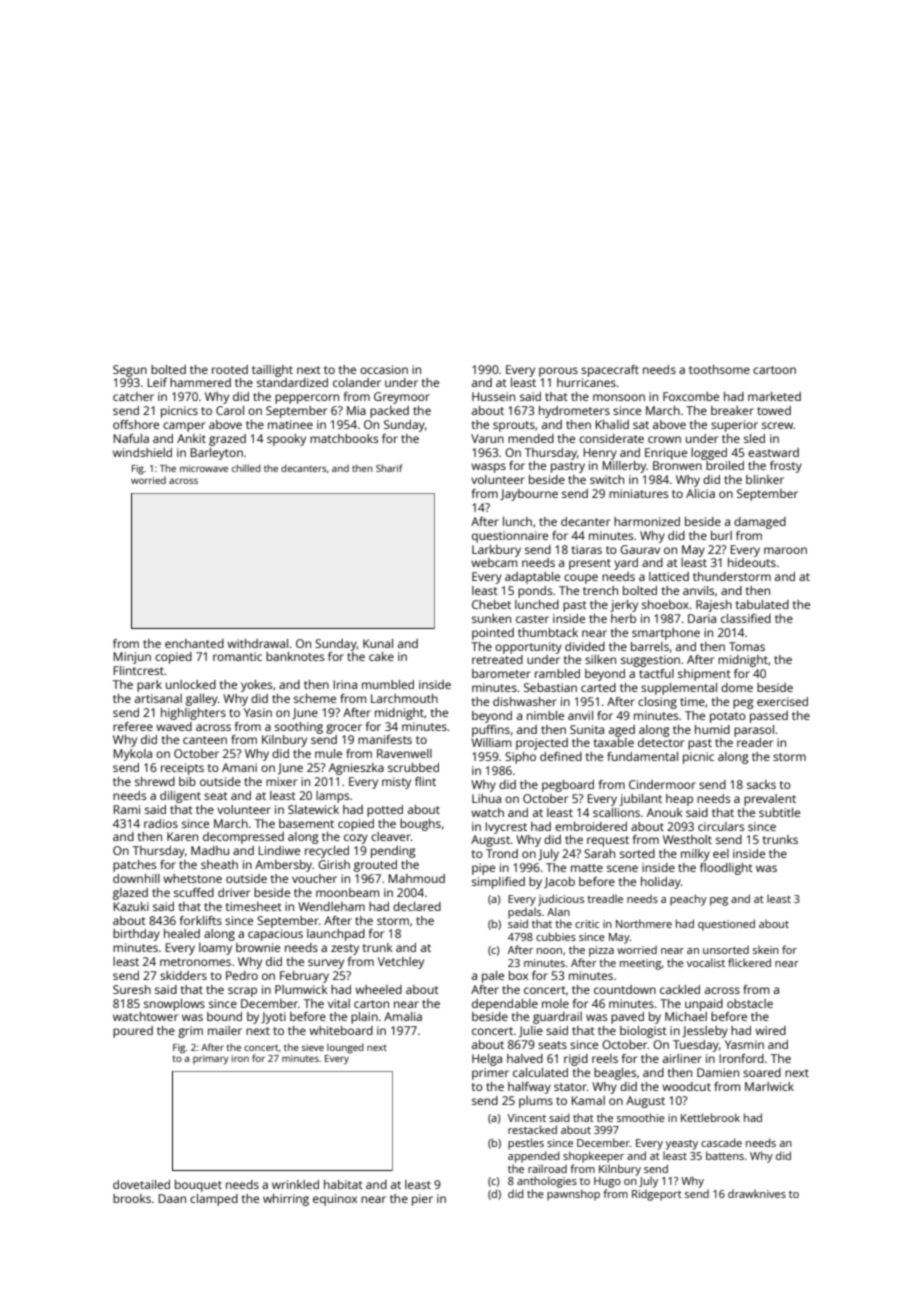 Image resolution: width=924 pixels, height=1308 pixels. I want to click on wired, so click(770, 1030).
